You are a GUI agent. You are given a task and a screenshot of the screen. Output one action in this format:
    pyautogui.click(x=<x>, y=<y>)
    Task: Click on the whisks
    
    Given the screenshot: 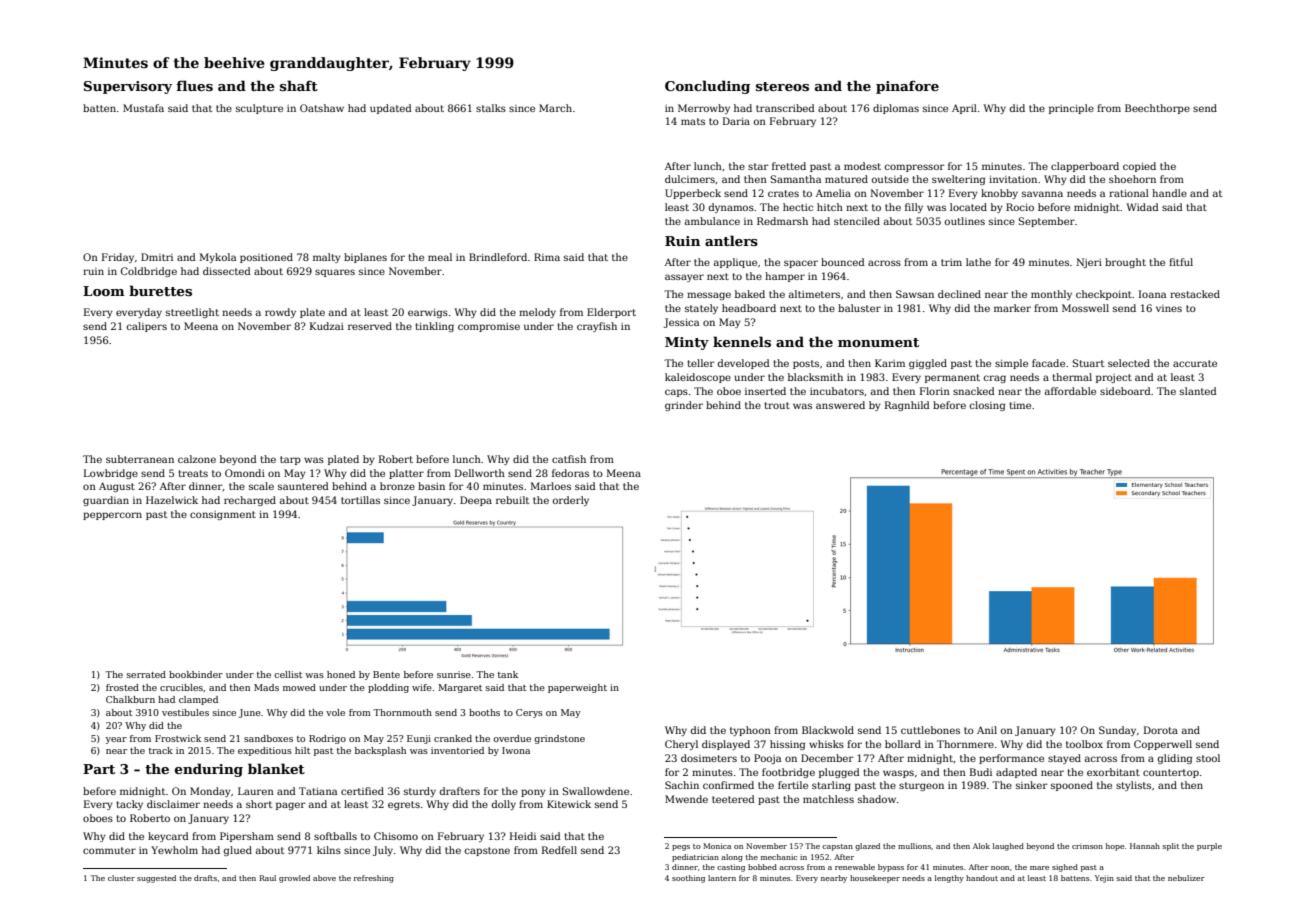 What is the action you would take?
    pyautogui.click(x=826, y=744)
